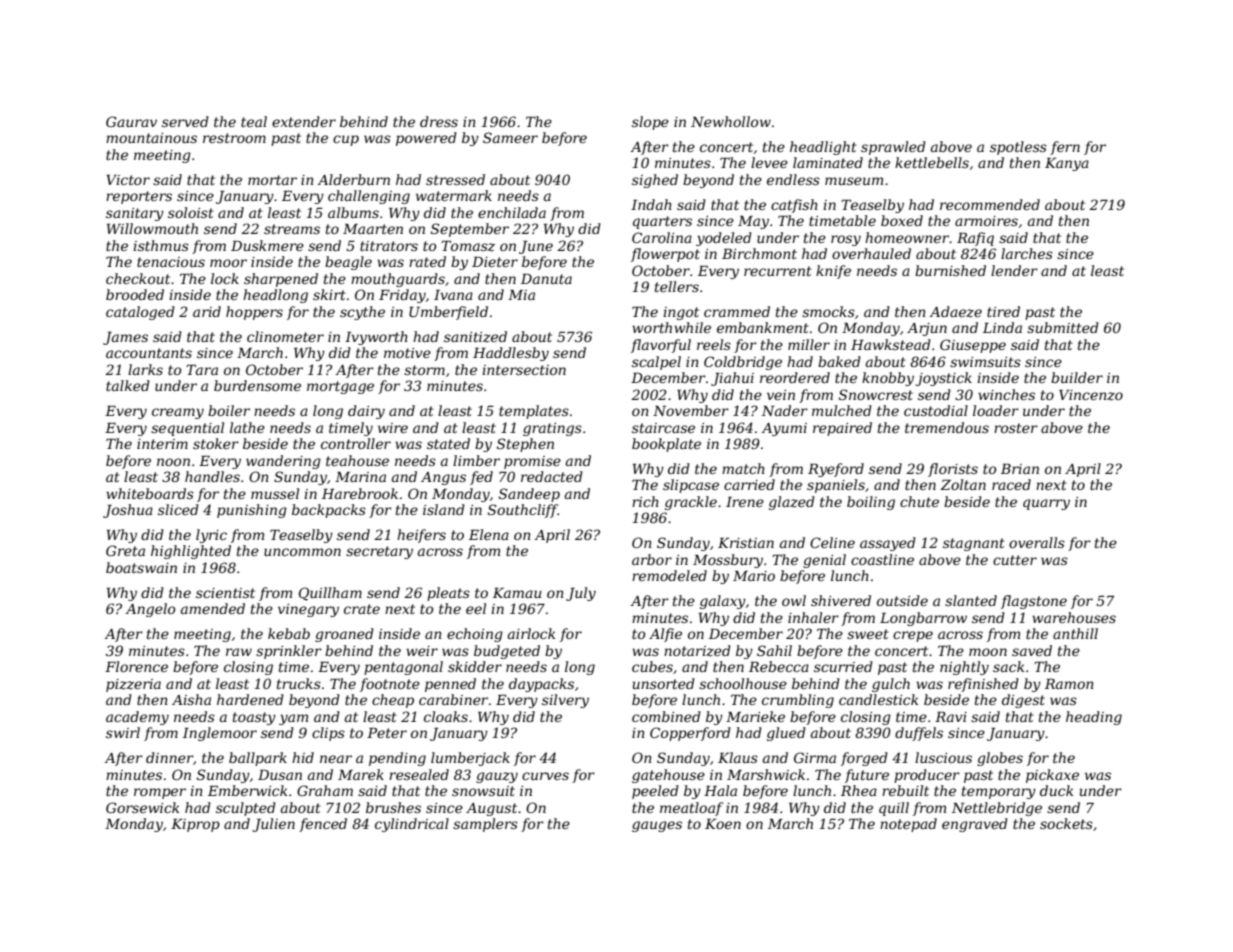 This screenshot has height=952, width=1233. Describe the element at coordinates (652, 559) in the screenshot. I see `arbor` at that location.
